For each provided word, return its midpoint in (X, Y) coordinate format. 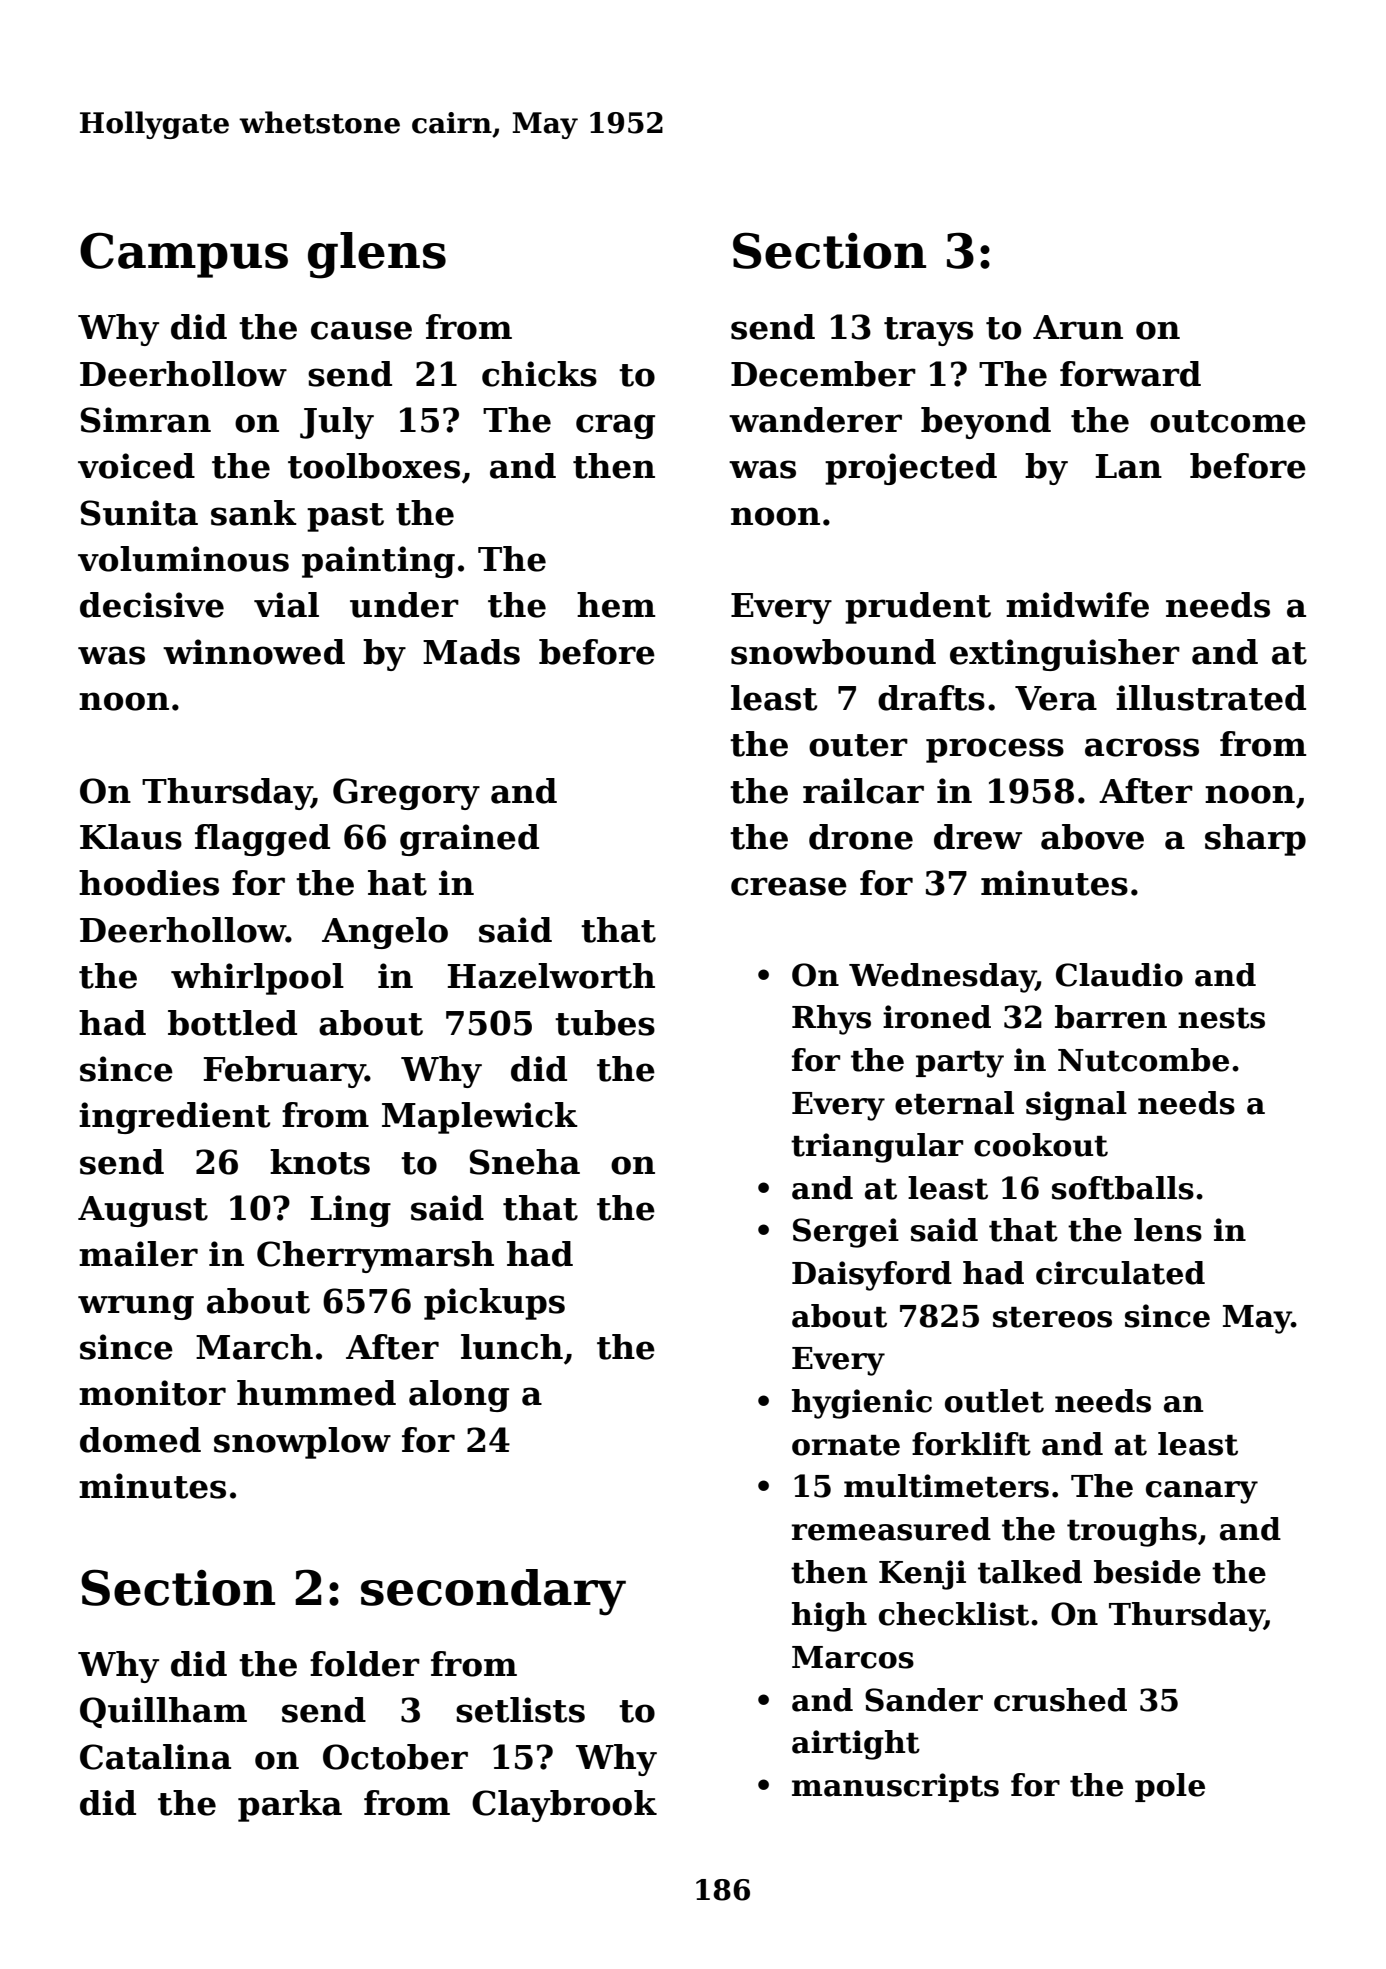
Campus (184, 255)
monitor (152, 1393)
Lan (1129, 466)
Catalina (155, 1757)
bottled (232, 1023)
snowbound (833, 652)
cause (361, 330)
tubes (605, 1023)
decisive (152, 605)
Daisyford (872, 1276)
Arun (1078, 327)
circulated (1120, 1273)
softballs (1123, 1188)
